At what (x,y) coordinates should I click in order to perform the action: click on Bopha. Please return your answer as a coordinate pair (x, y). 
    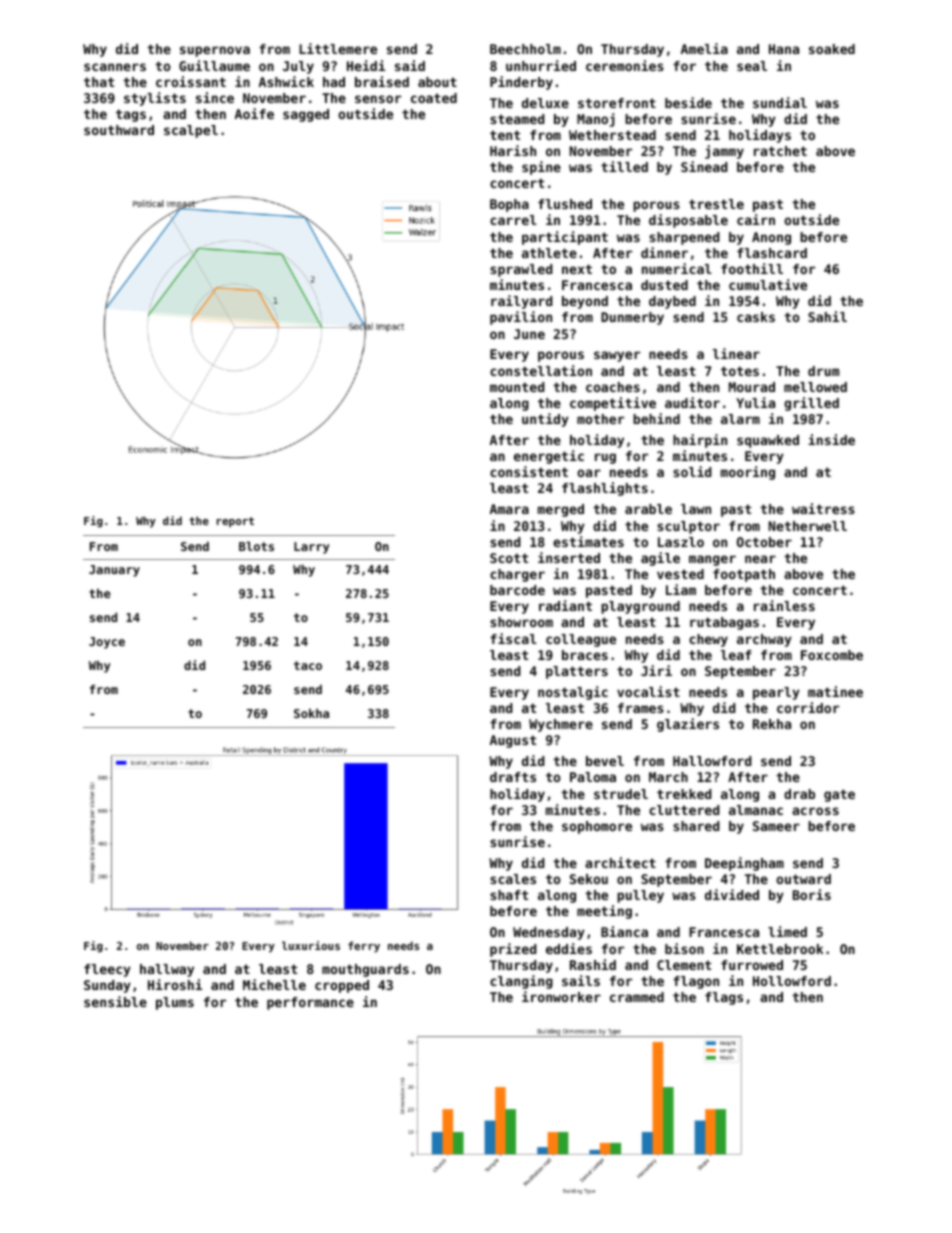
    Looking at the image, I should click on (509, 205).
